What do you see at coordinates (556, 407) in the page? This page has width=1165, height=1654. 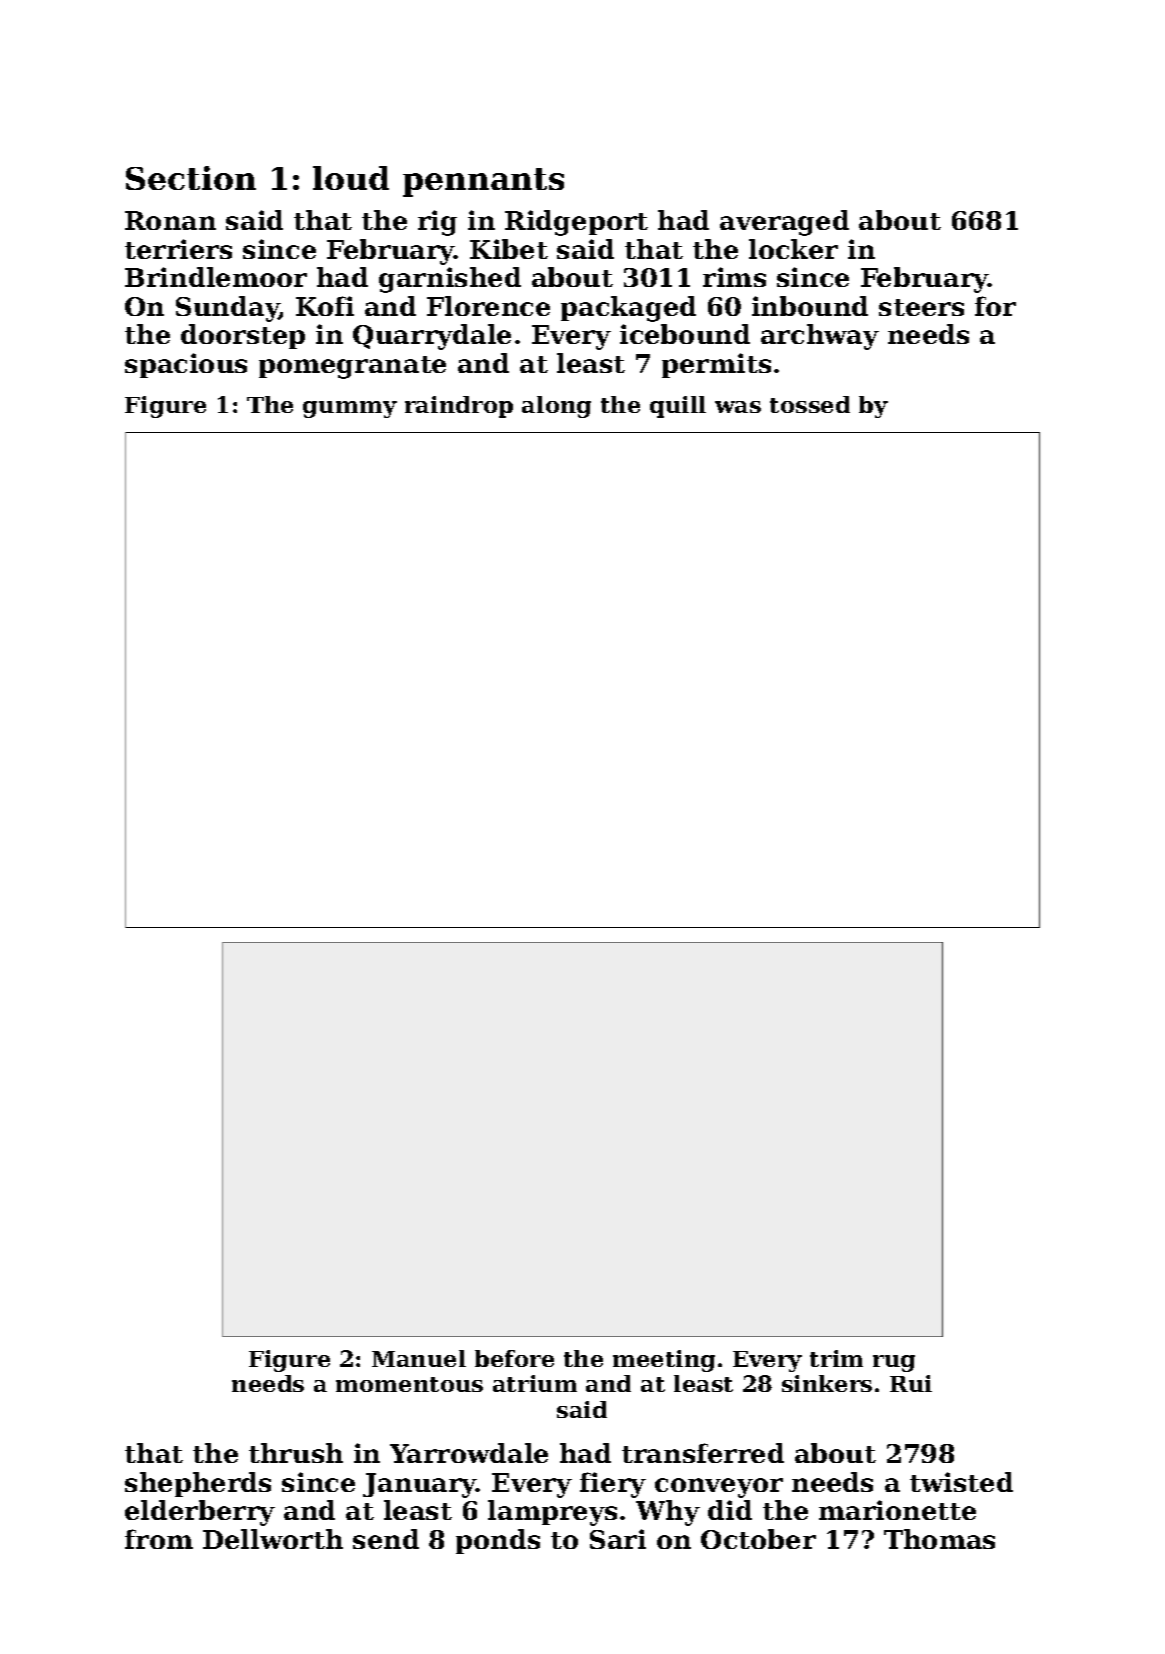 I see `along` at bounding box center [556, 407].
